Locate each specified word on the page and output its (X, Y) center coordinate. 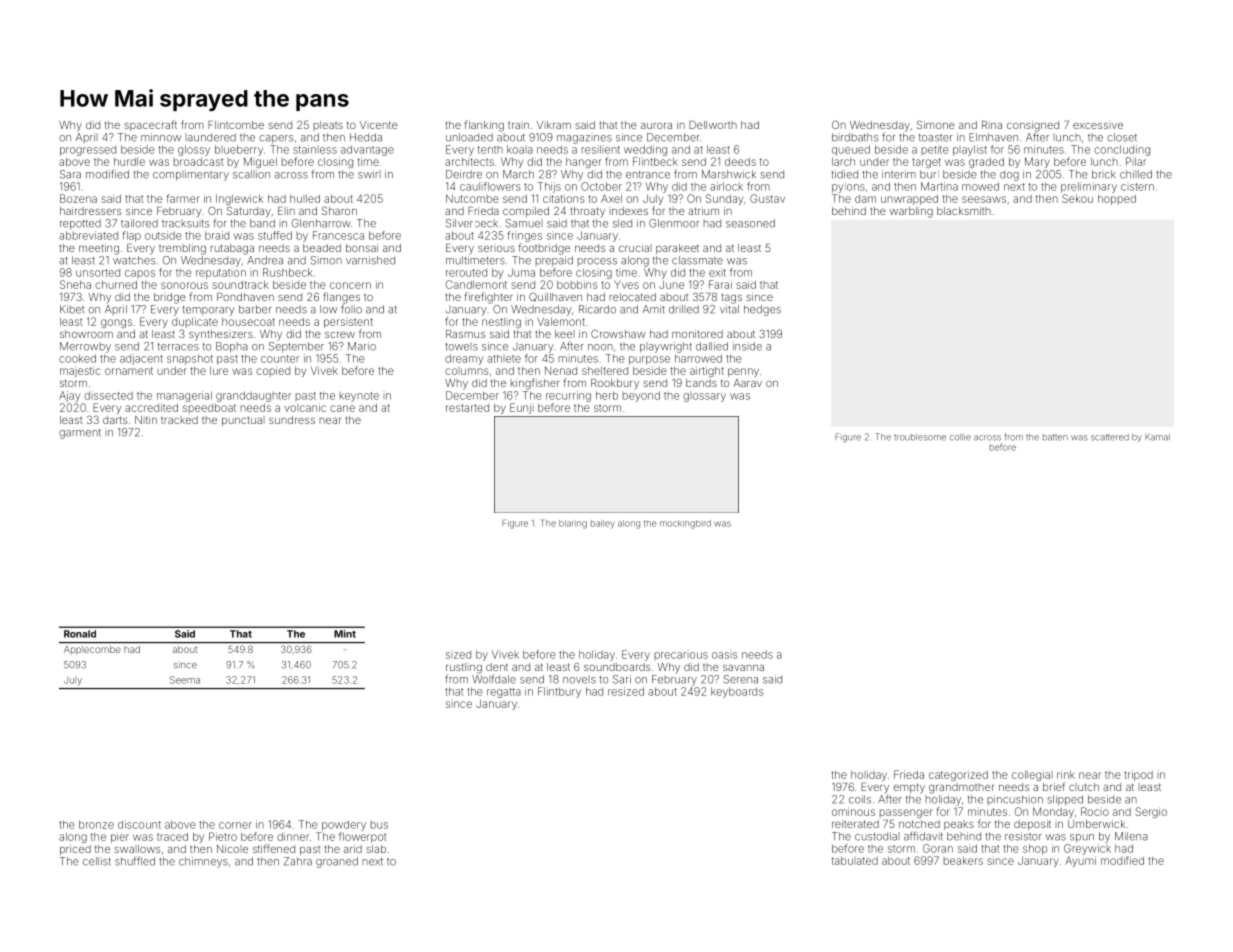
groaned (337, 862)
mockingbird (685, 524)
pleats (328, 126)
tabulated (854, 861)
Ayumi (1080, 861)
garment (80, 434)
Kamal (1157, 437)
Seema (185, 680)
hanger (584, 163)
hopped (1117, 200)
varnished (370, 260)
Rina (992, 125)
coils (860, 799)
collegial (1032, 775)
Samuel (524, 223)
